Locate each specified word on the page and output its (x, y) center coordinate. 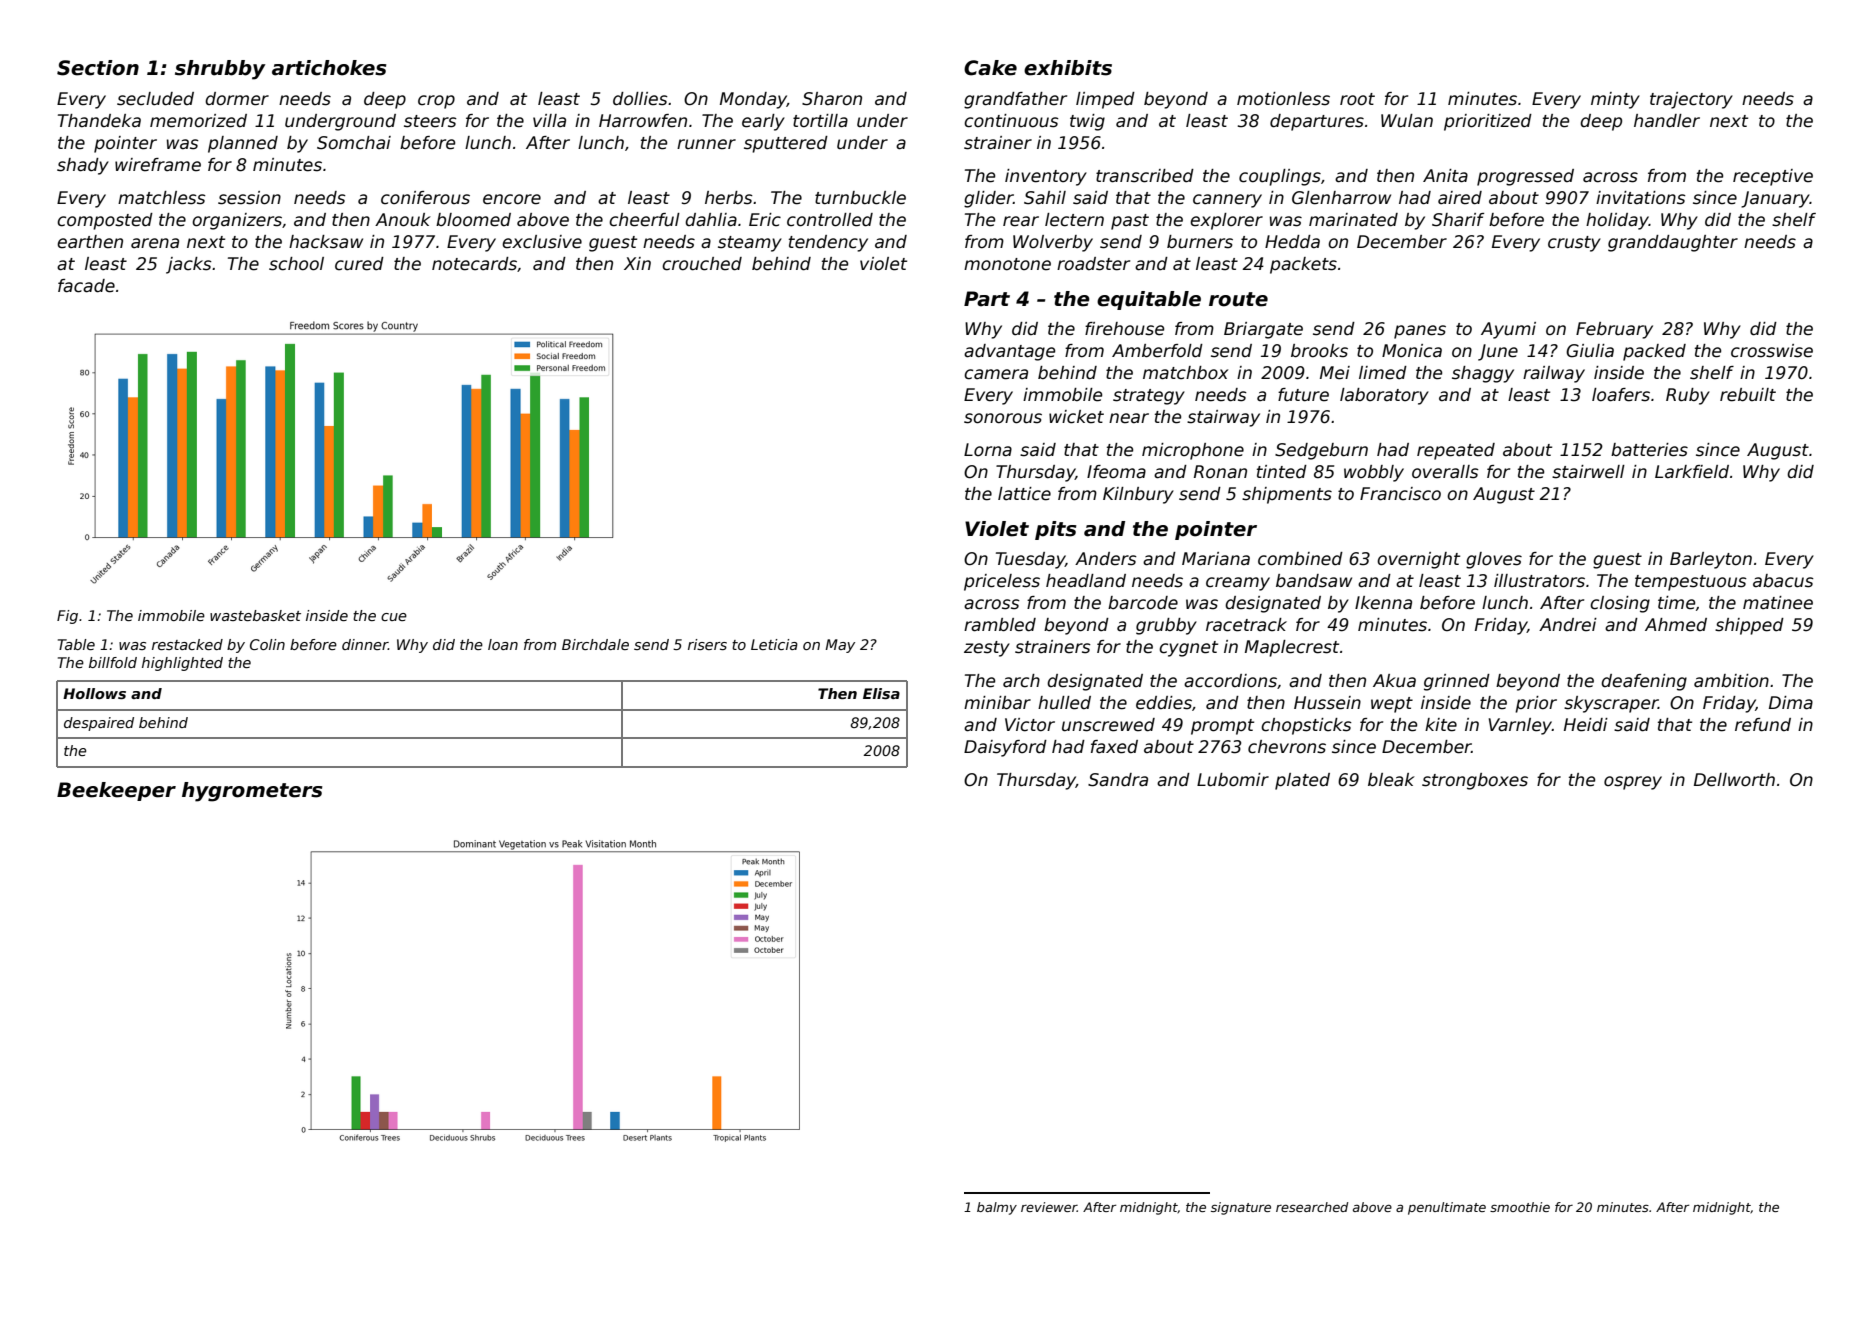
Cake (990, 68)
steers (430, 121)
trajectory (1691, 100)
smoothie (1520, 1207)
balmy (997, 1208)
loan (503, 644)
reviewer (1049, 1207)
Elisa (881, 693)
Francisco (1400, 494)
